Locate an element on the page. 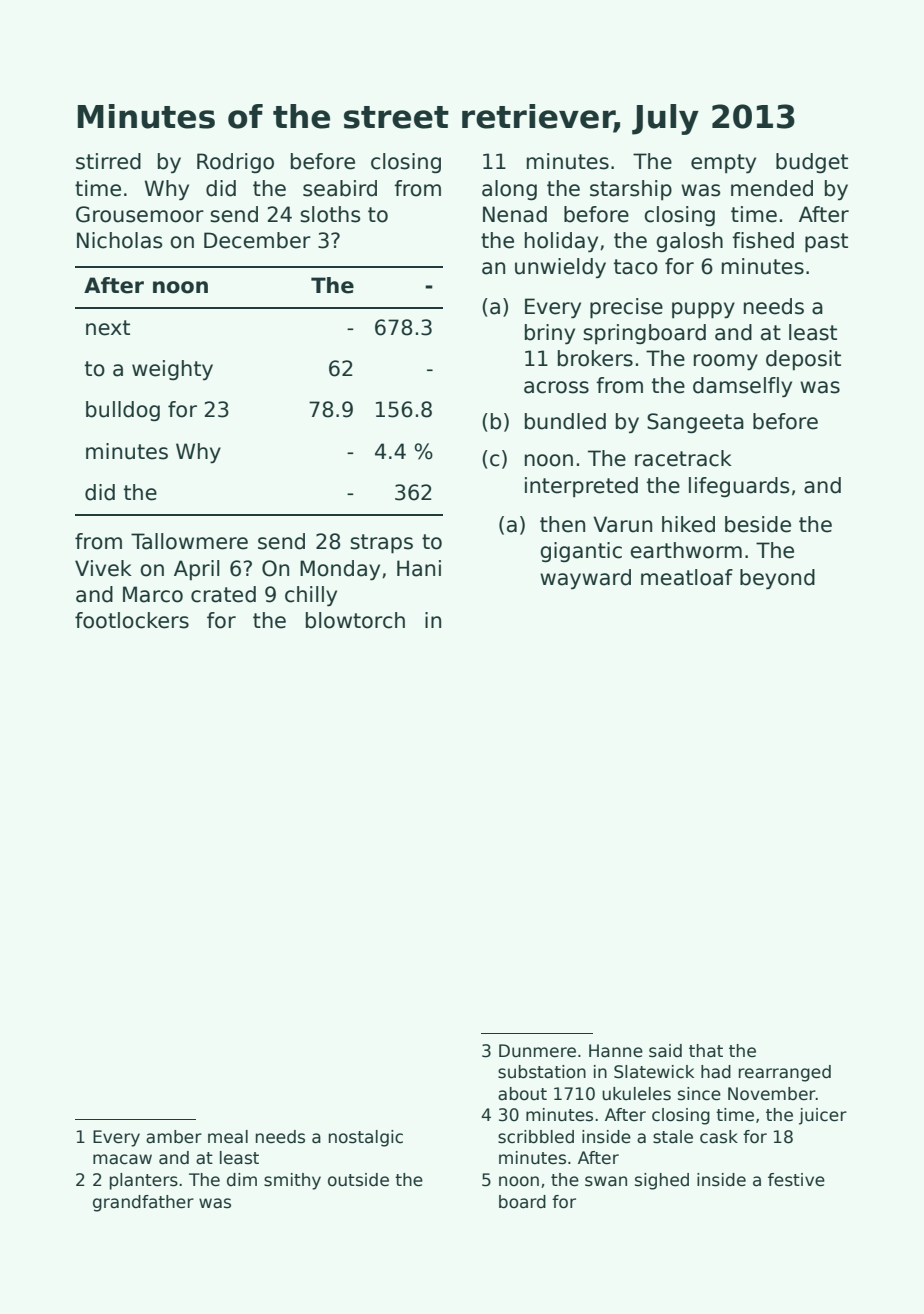 The height and width of the document is (1314, 924). about is located at coordinates (522, 1094).
